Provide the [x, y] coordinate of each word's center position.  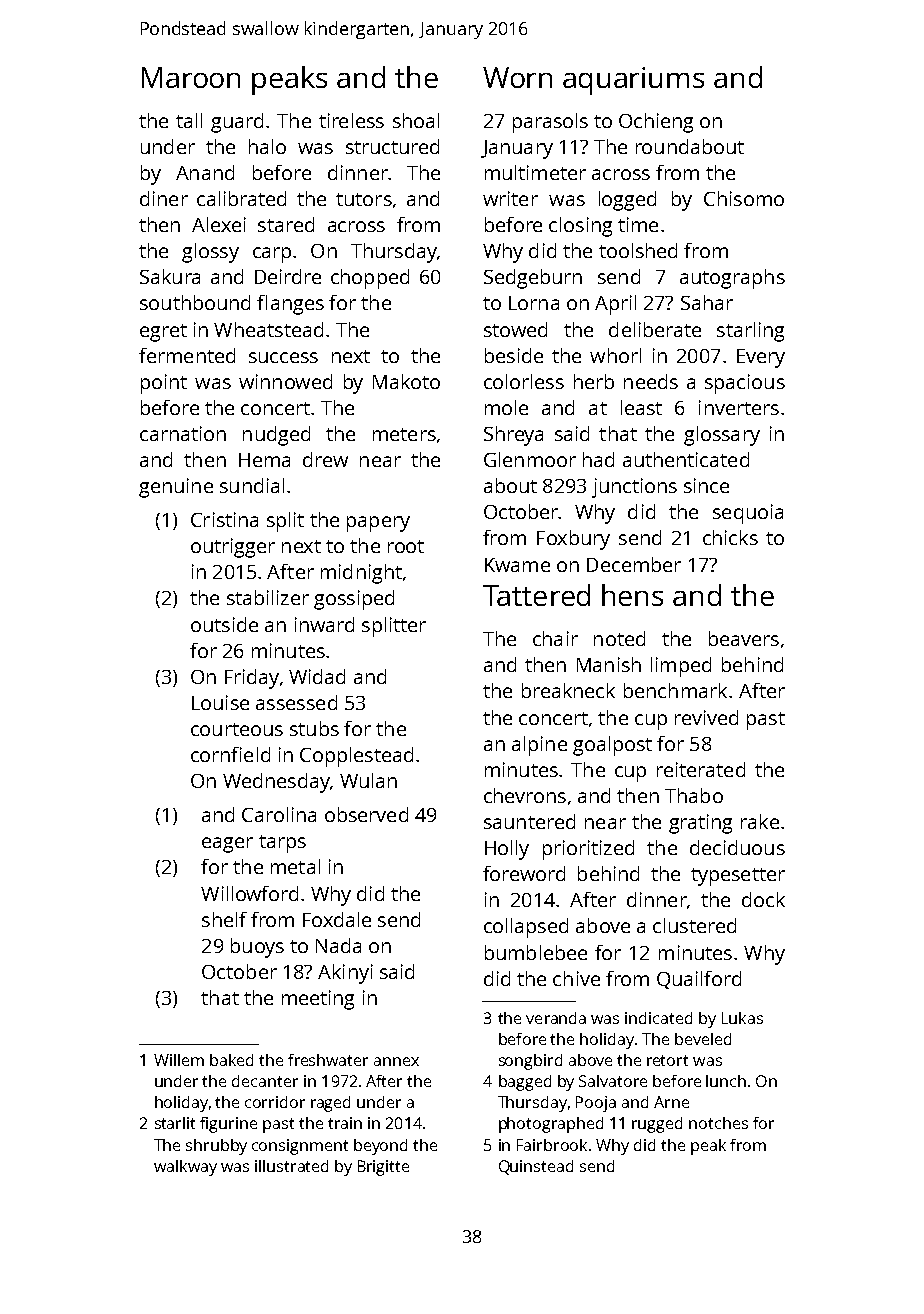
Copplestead [356, 757]
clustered [694, 925]
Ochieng [656, 123]
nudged [276, 436]
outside [224, 624]
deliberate [655, 329]
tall [189, 120]
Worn [517, 77]
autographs [732, 279]
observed [366, 814]
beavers [744, 638]
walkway [185, 1168]
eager [227, 845]
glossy [210, 253]
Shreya [513, 436]
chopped [370, 279]
